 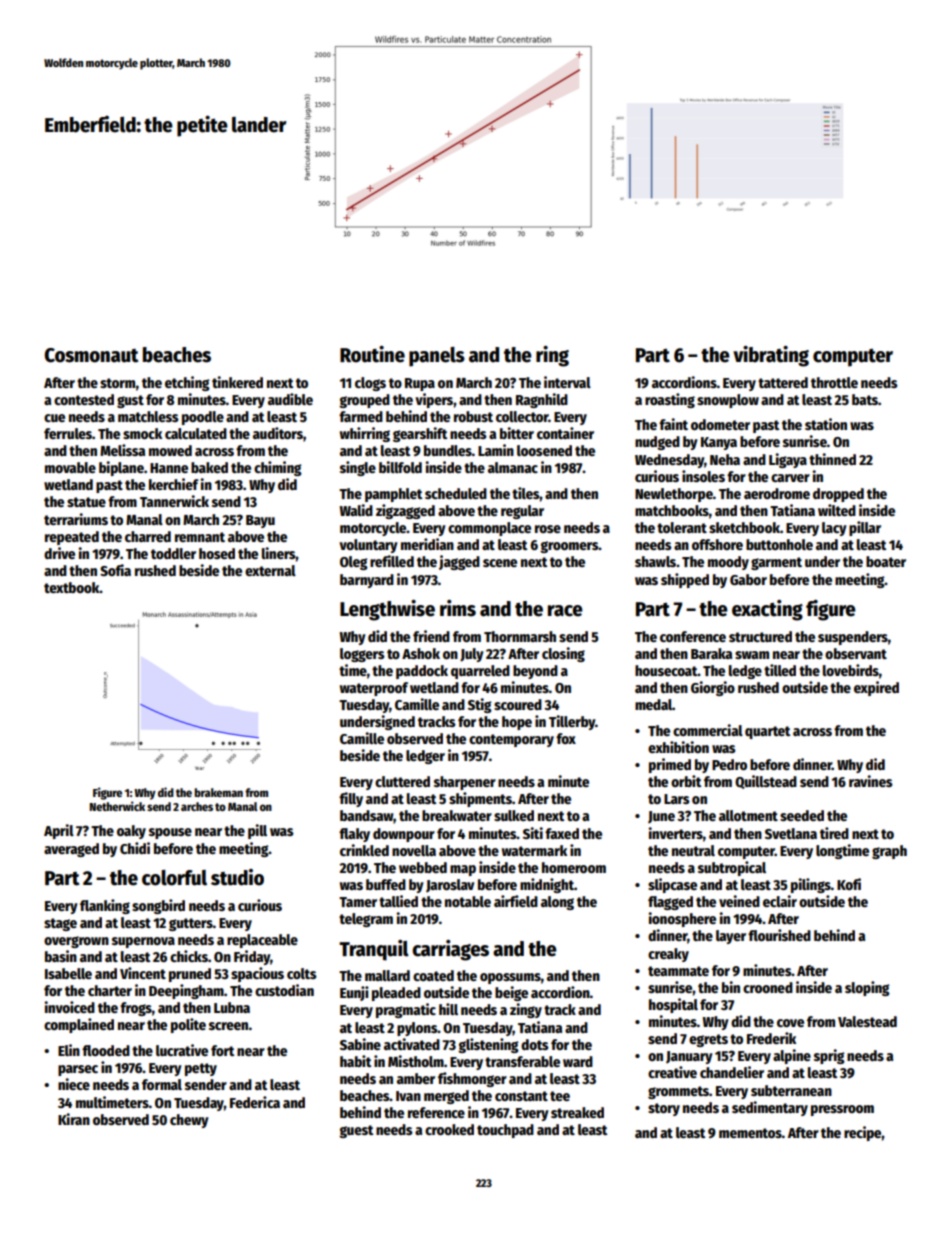 What do you see at coordinates (237, 382) in the screenshot?
I see `tinkered` at bounding box center [237, 382].
